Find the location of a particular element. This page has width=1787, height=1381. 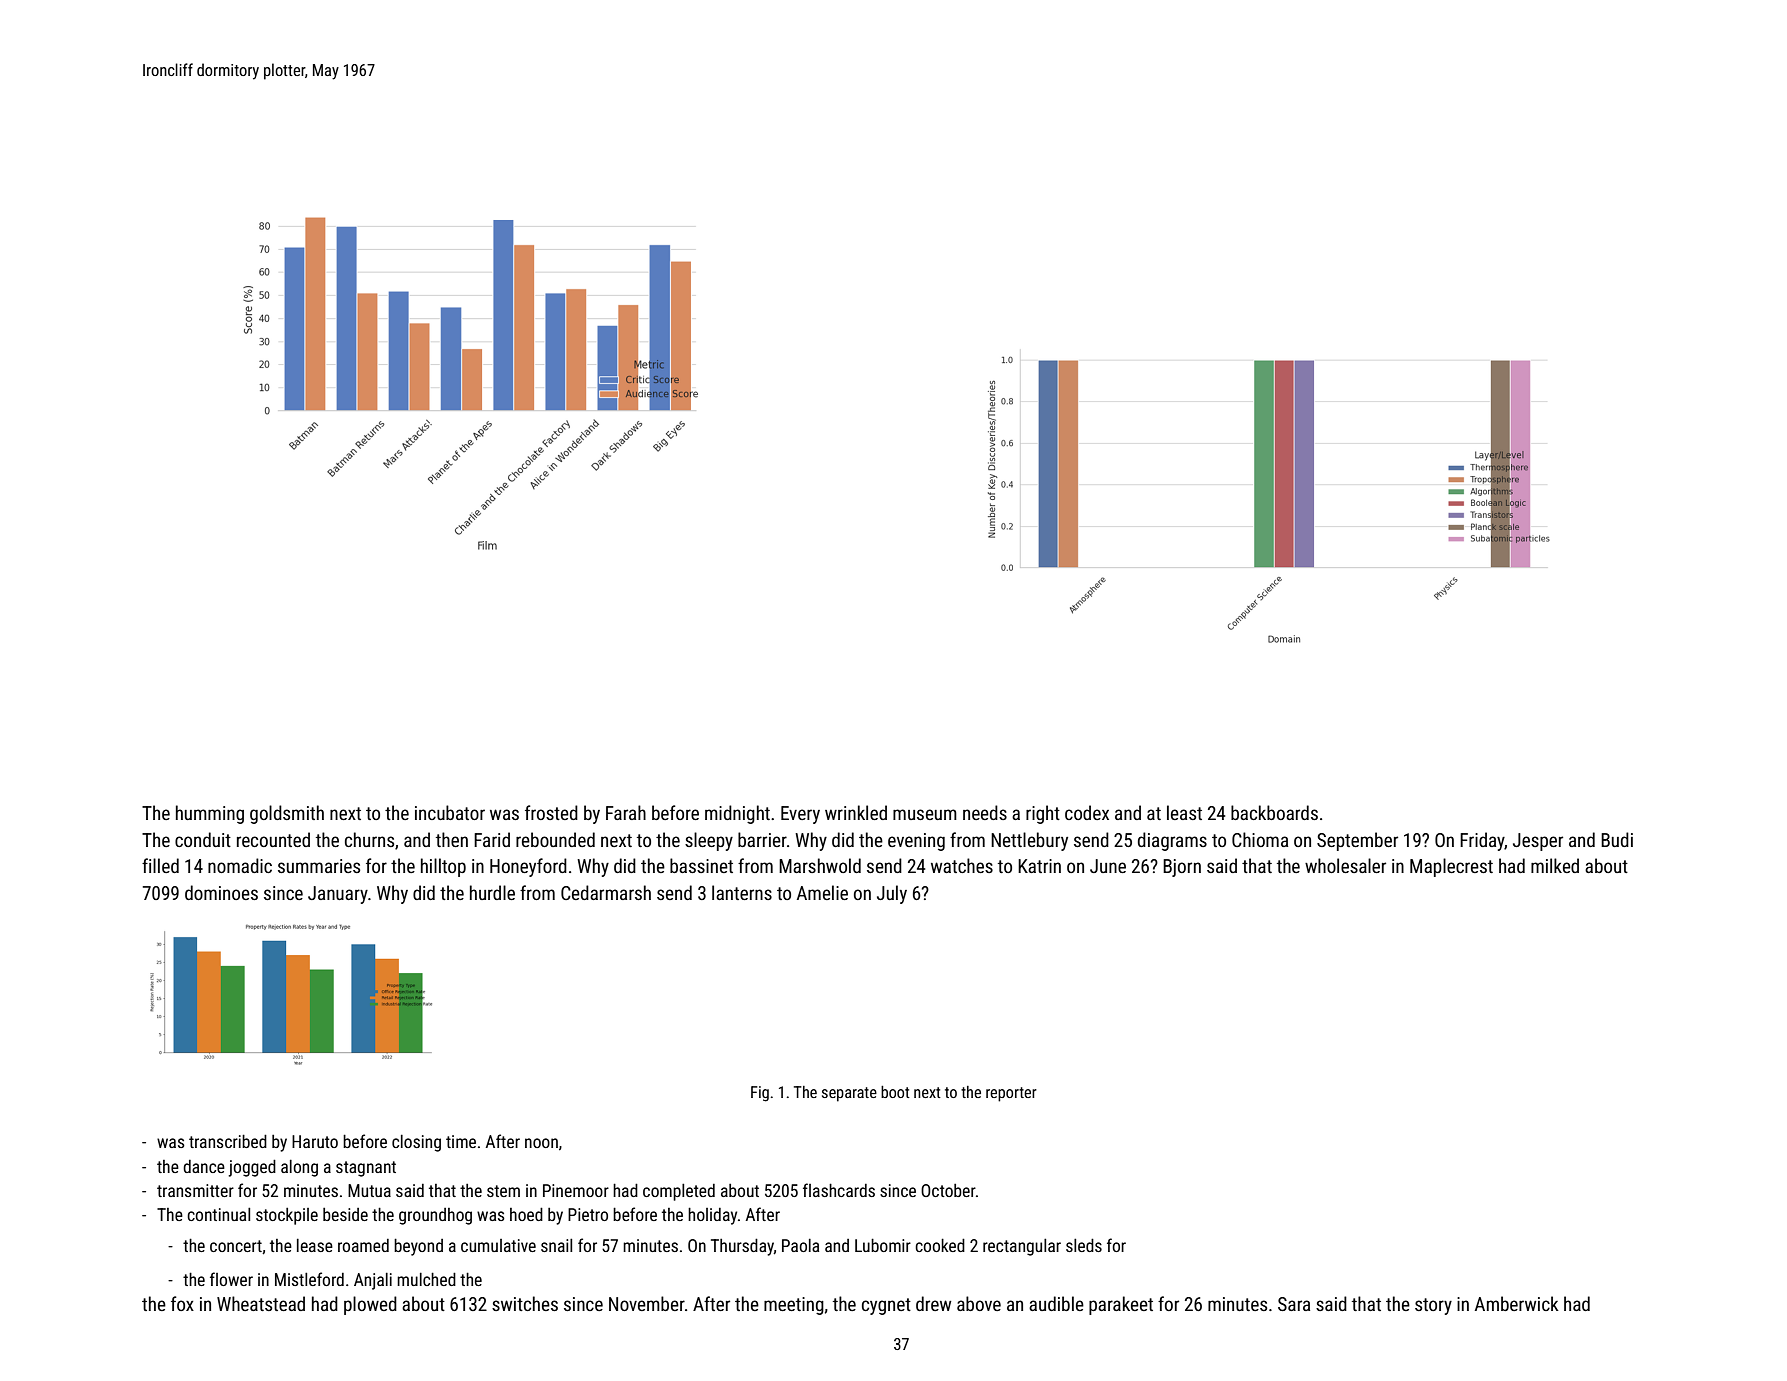

Haruto is located at coordinates (315, 1141).
